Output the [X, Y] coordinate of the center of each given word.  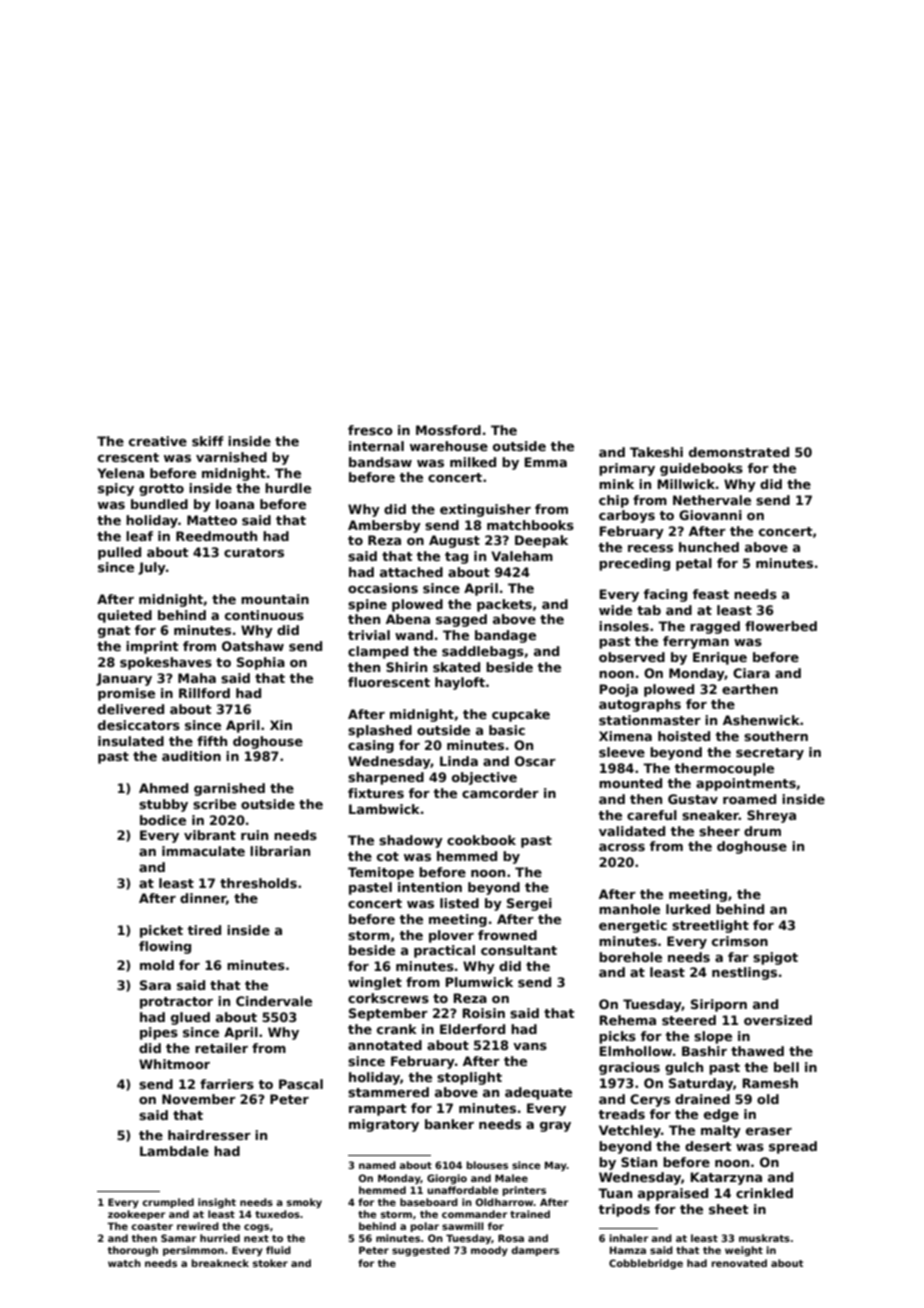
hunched [709, 547]
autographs [640, 705]
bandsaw [380, 462]
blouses [487, 1165]
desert [708, 1146]
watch [124, 1263]
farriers [227, 1084]
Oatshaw [253, 646]
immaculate [203, 851]
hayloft [460, 683]
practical [444, 951]
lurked [688, 909]
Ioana [235, 504]
